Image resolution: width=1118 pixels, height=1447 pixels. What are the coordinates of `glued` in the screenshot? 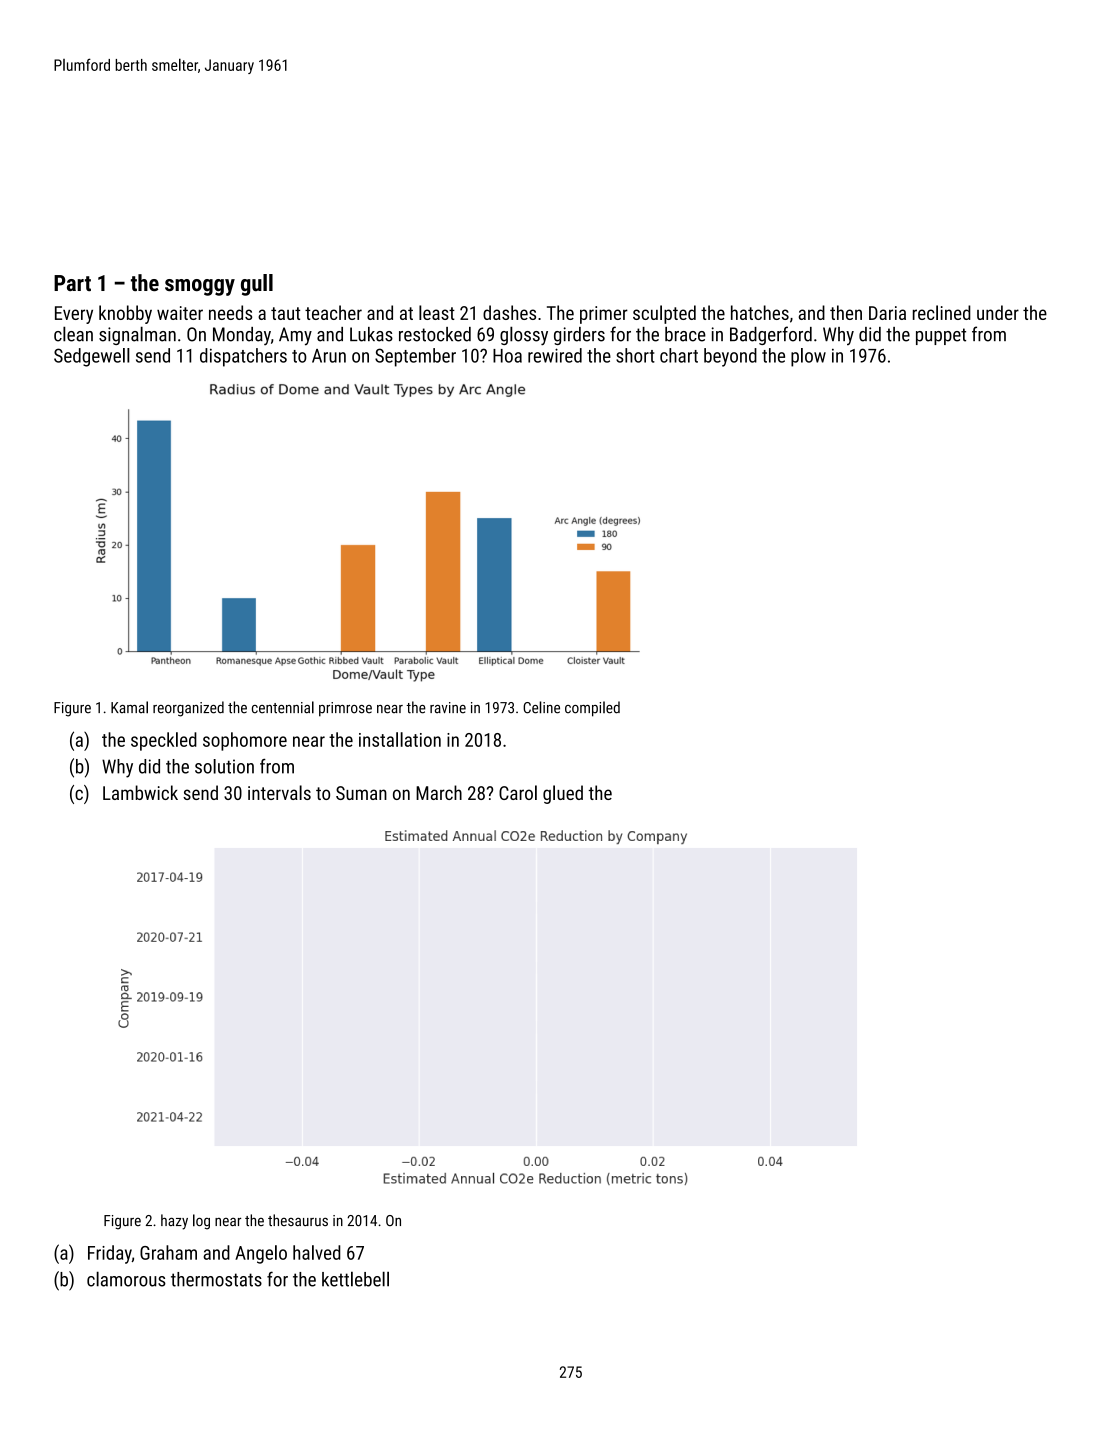 It's located at (563, 794).
